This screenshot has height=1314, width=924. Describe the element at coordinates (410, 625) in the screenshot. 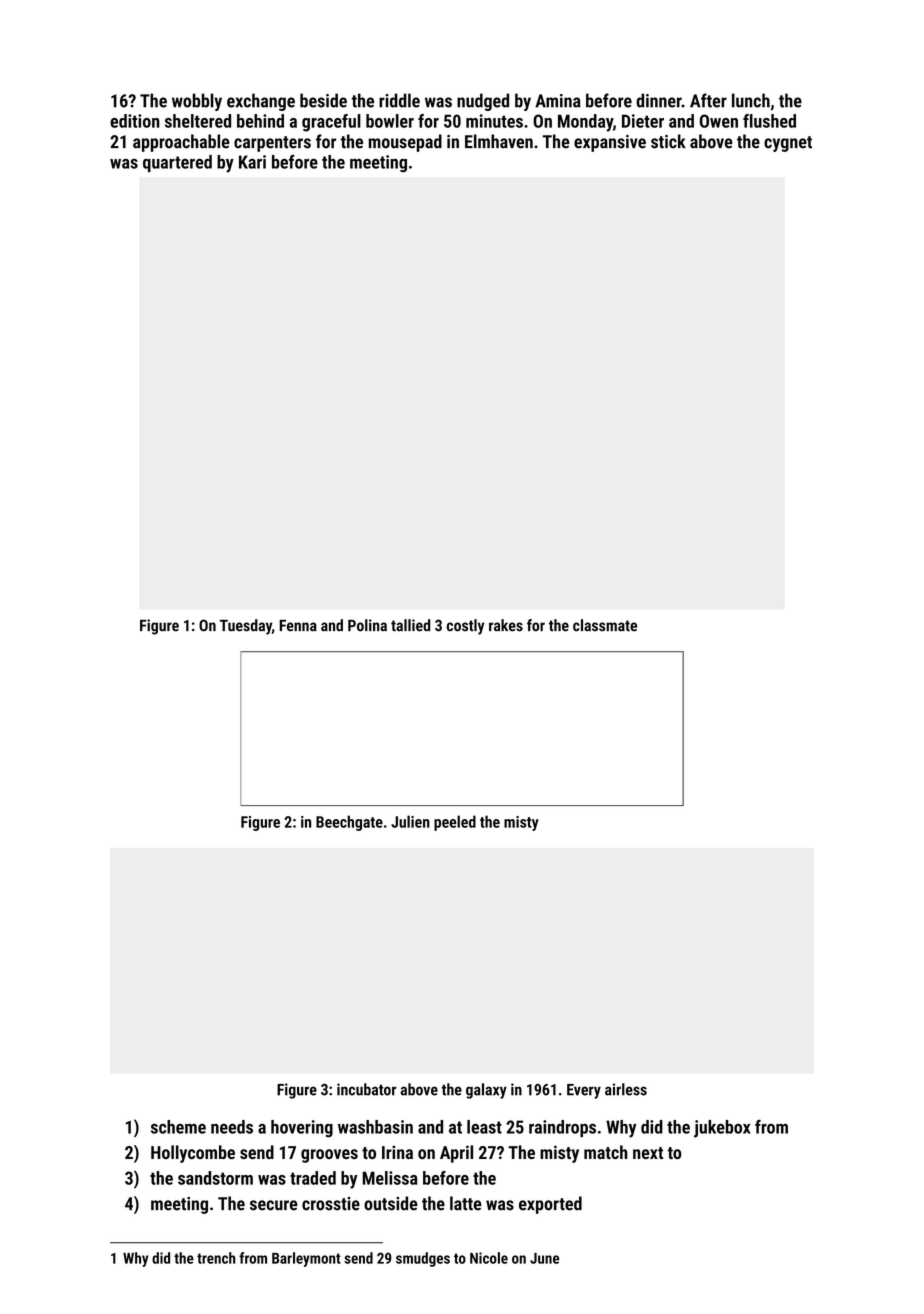

I see `tallied` at that location.
